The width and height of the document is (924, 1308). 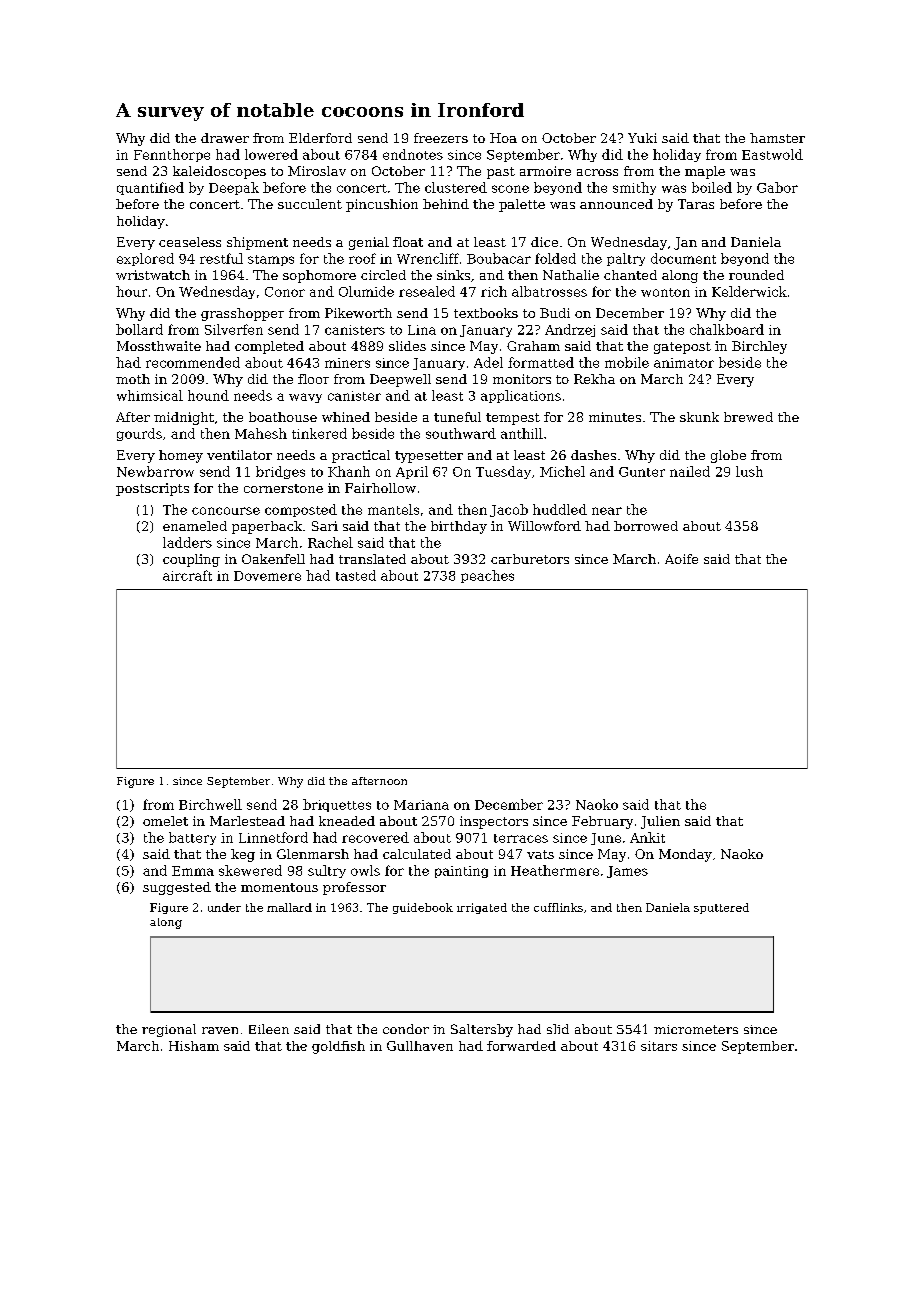 What do you see at coordinates (522, 379) in the document?
I see `monitors` at bounding box center [522, 379].
